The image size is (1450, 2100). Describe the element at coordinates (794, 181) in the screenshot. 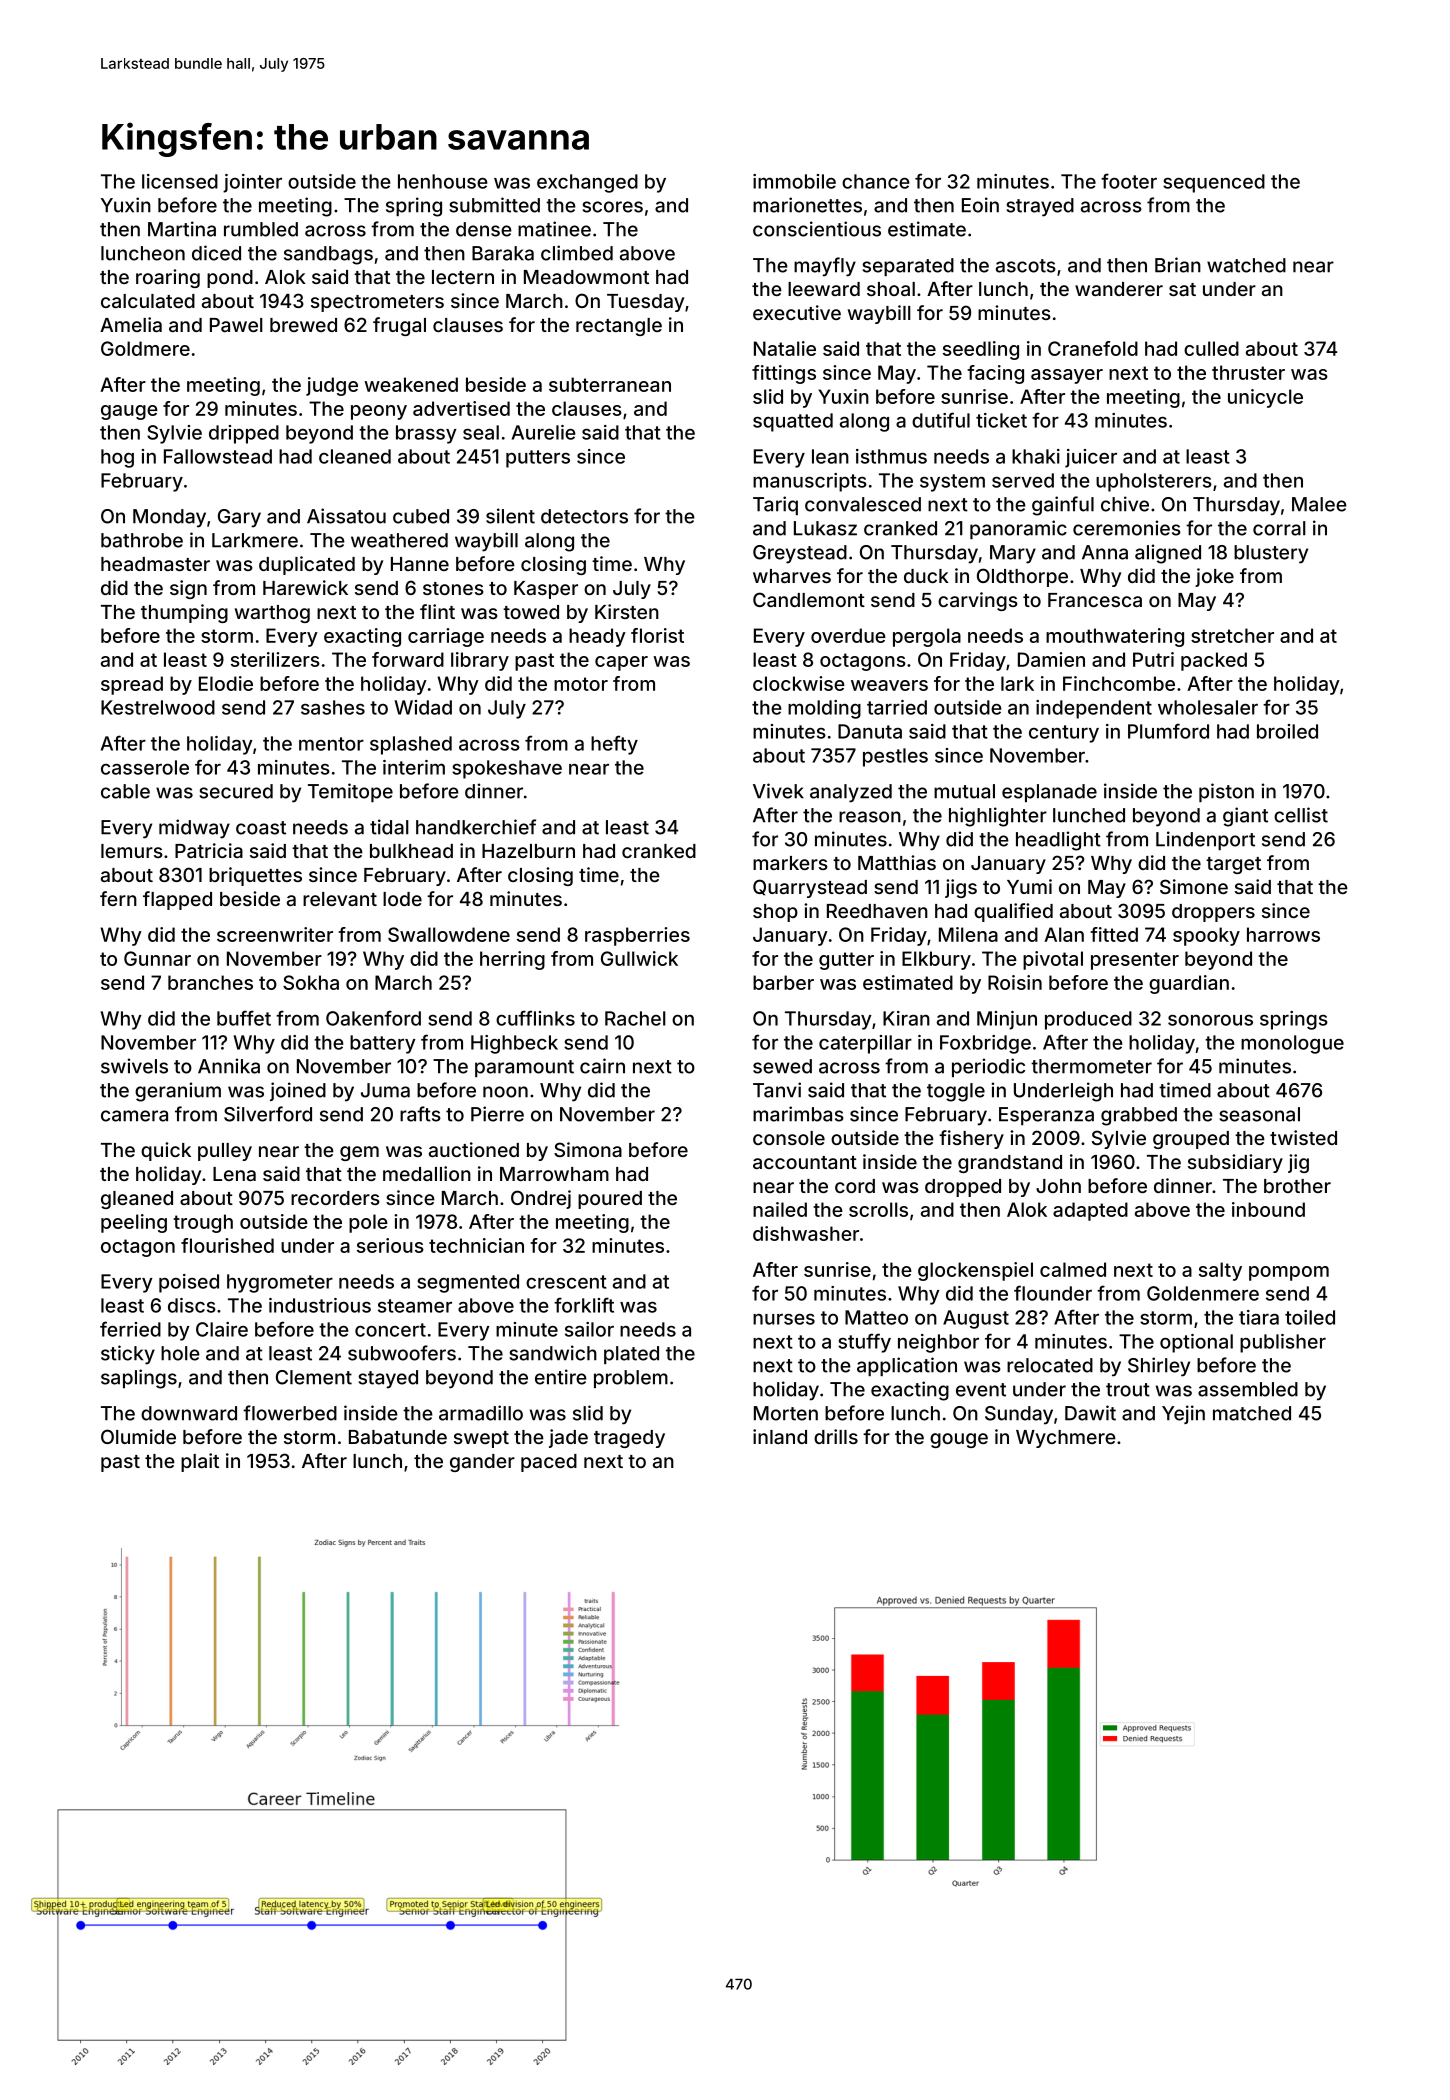

I see `immobile` at that location.
